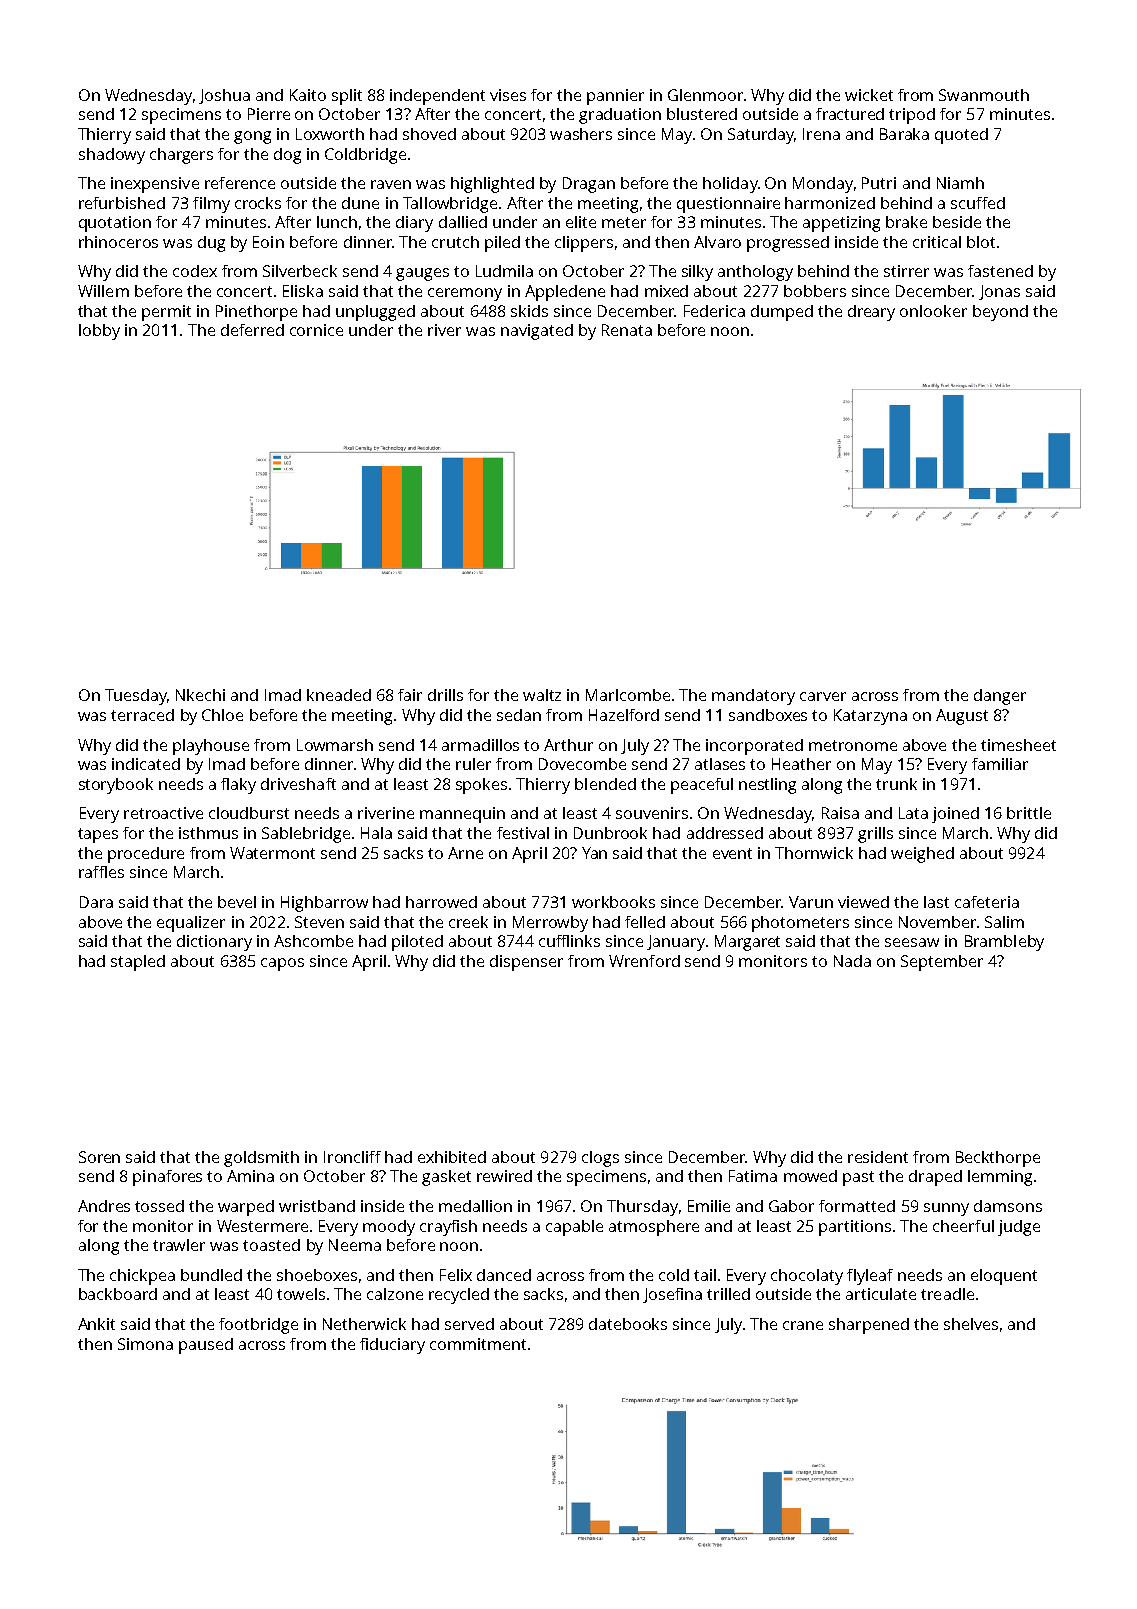 This screenshot has height=1609, width=1137. Describe the element at coordinates (537, 332) in the screenshot. I see `navigated` at that location.
